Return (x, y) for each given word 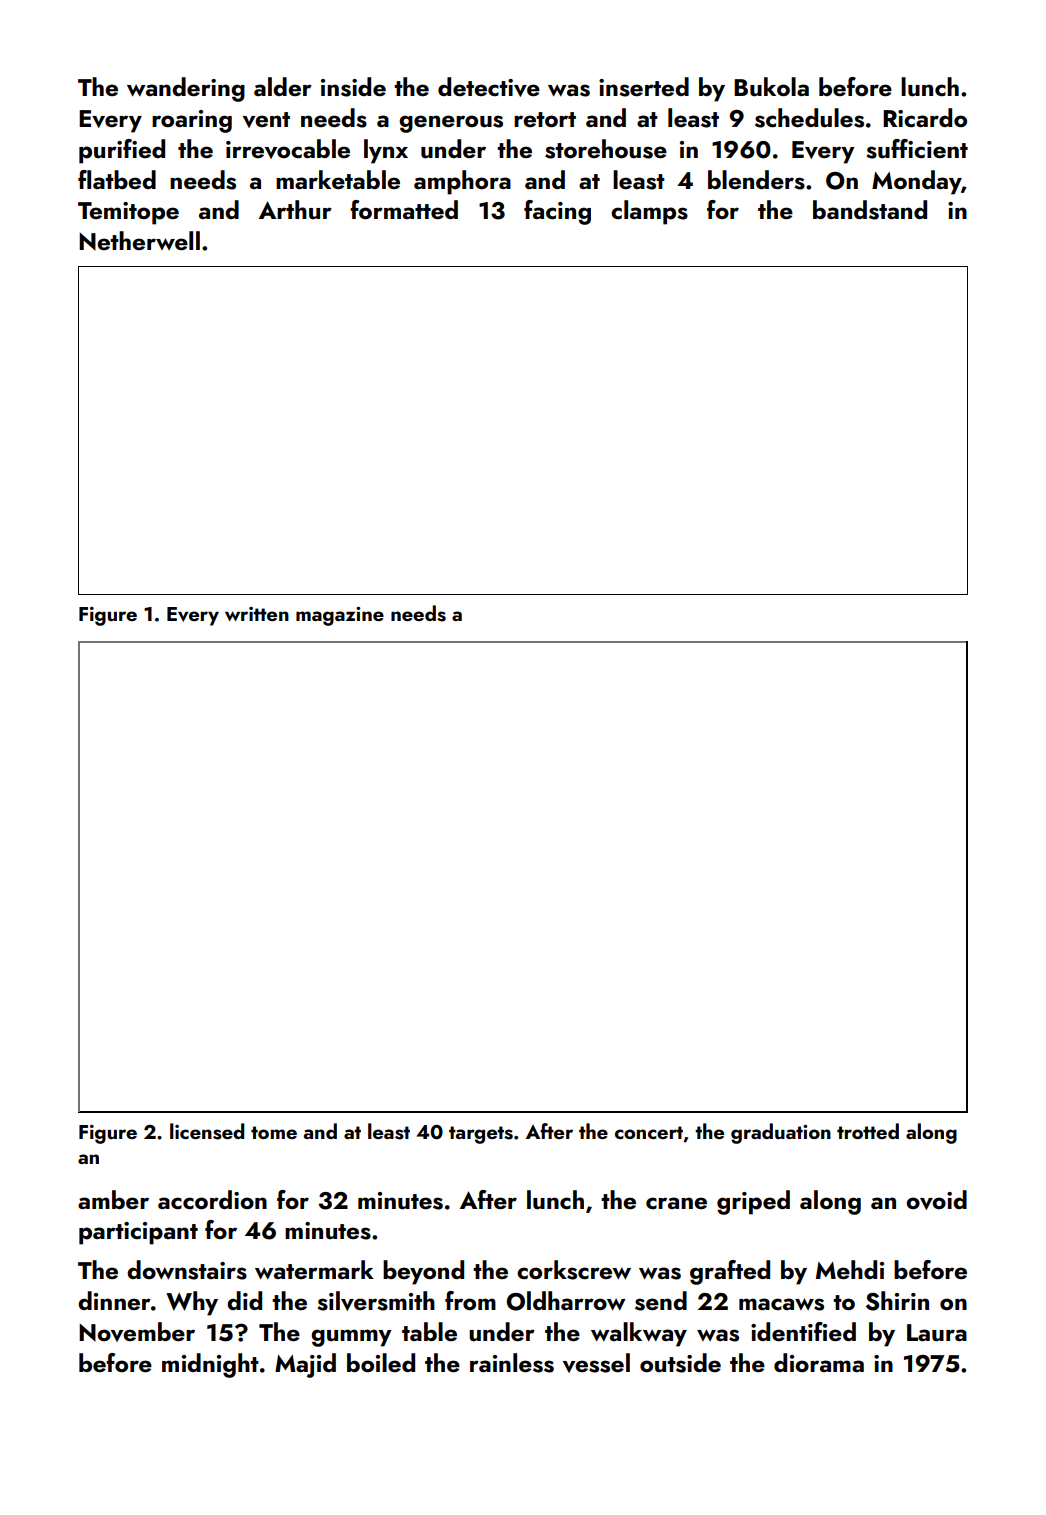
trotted (868, 1131)
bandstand (870, 210)
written (257, 614)
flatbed (117, 179)
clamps (649, 212)
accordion (212, 1199)
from (470, 1300)
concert (649, 1134)
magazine (340, 616)
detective (489, 87)
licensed (207, 1131)
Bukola (771, 87)
